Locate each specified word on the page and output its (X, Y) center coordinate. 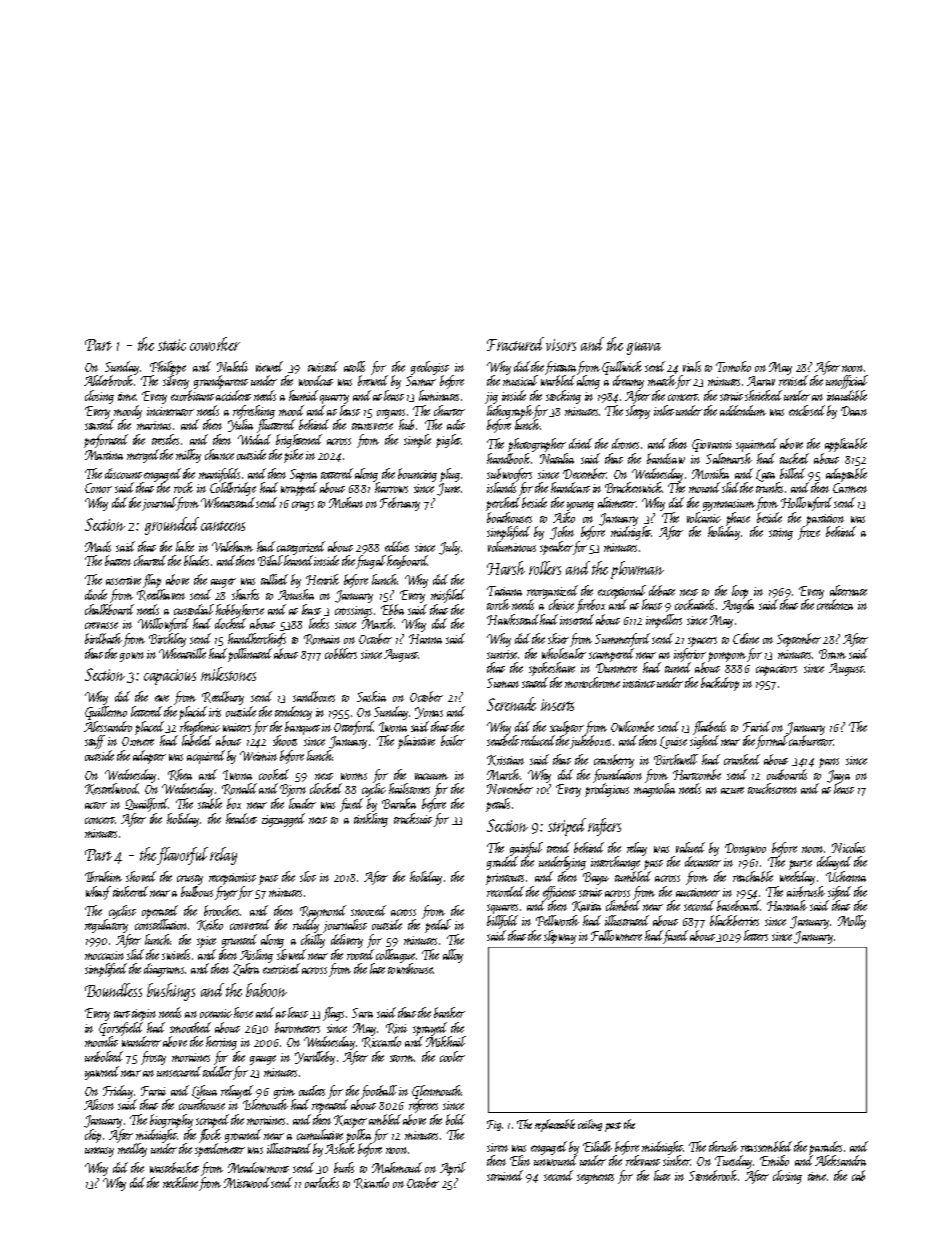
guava (644, 348)
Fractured (515, 344)
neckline (180, 1182)
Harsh (506, 568)
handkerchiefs (257, 640)
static (172, 345)
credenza (835, 604)
